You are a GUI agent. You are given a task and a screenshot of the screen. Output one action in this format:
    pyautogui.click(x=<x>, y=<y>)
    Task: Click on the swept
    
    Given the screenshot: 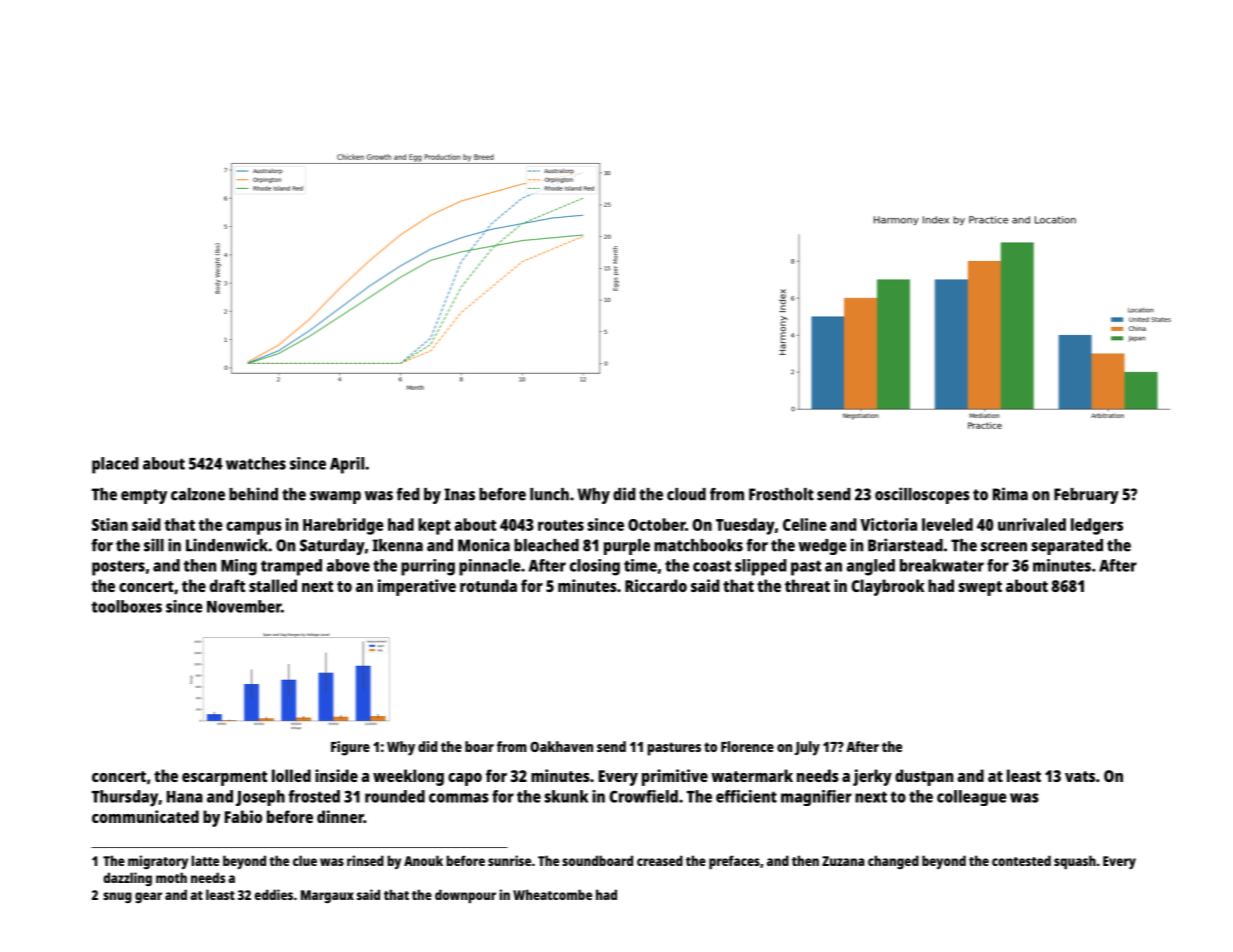 What is the action you would take?
    pyautogui.click(x=980, y=588)
